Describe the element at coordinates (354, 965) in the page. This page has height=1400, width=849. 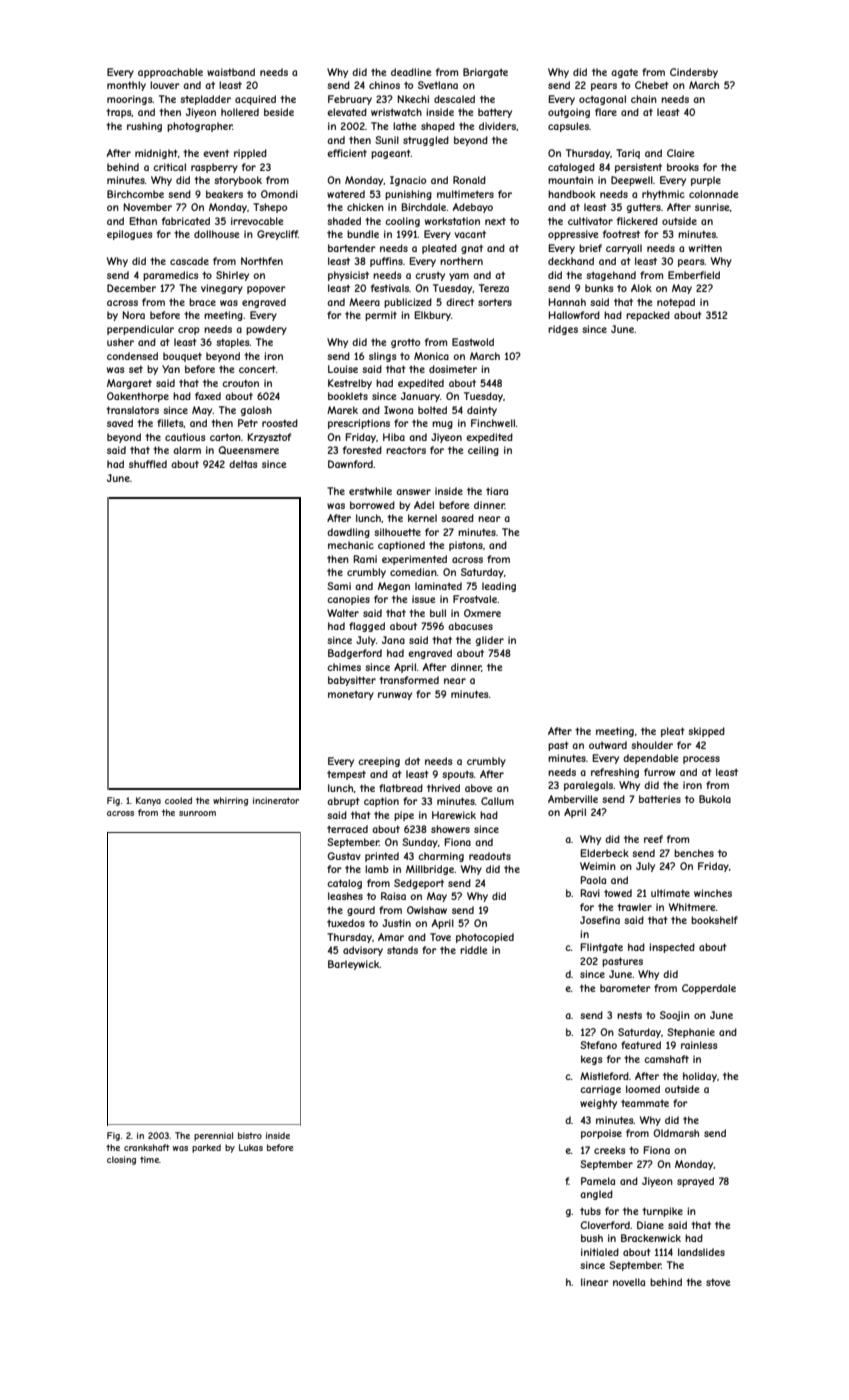
I see `Barleywick` at that location.
